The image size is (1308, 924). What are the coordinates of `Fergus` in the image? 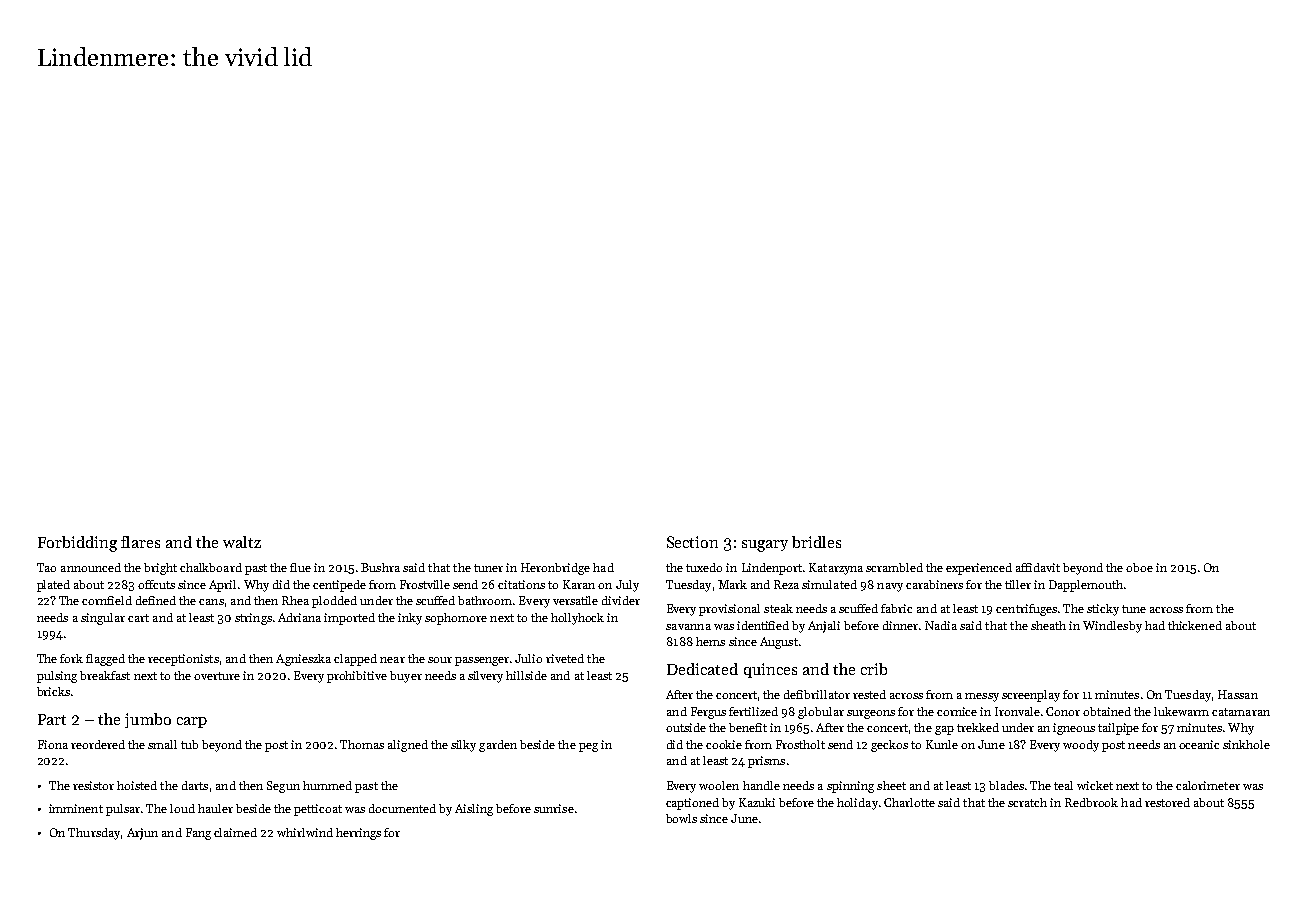 It's located at (708, 713).
